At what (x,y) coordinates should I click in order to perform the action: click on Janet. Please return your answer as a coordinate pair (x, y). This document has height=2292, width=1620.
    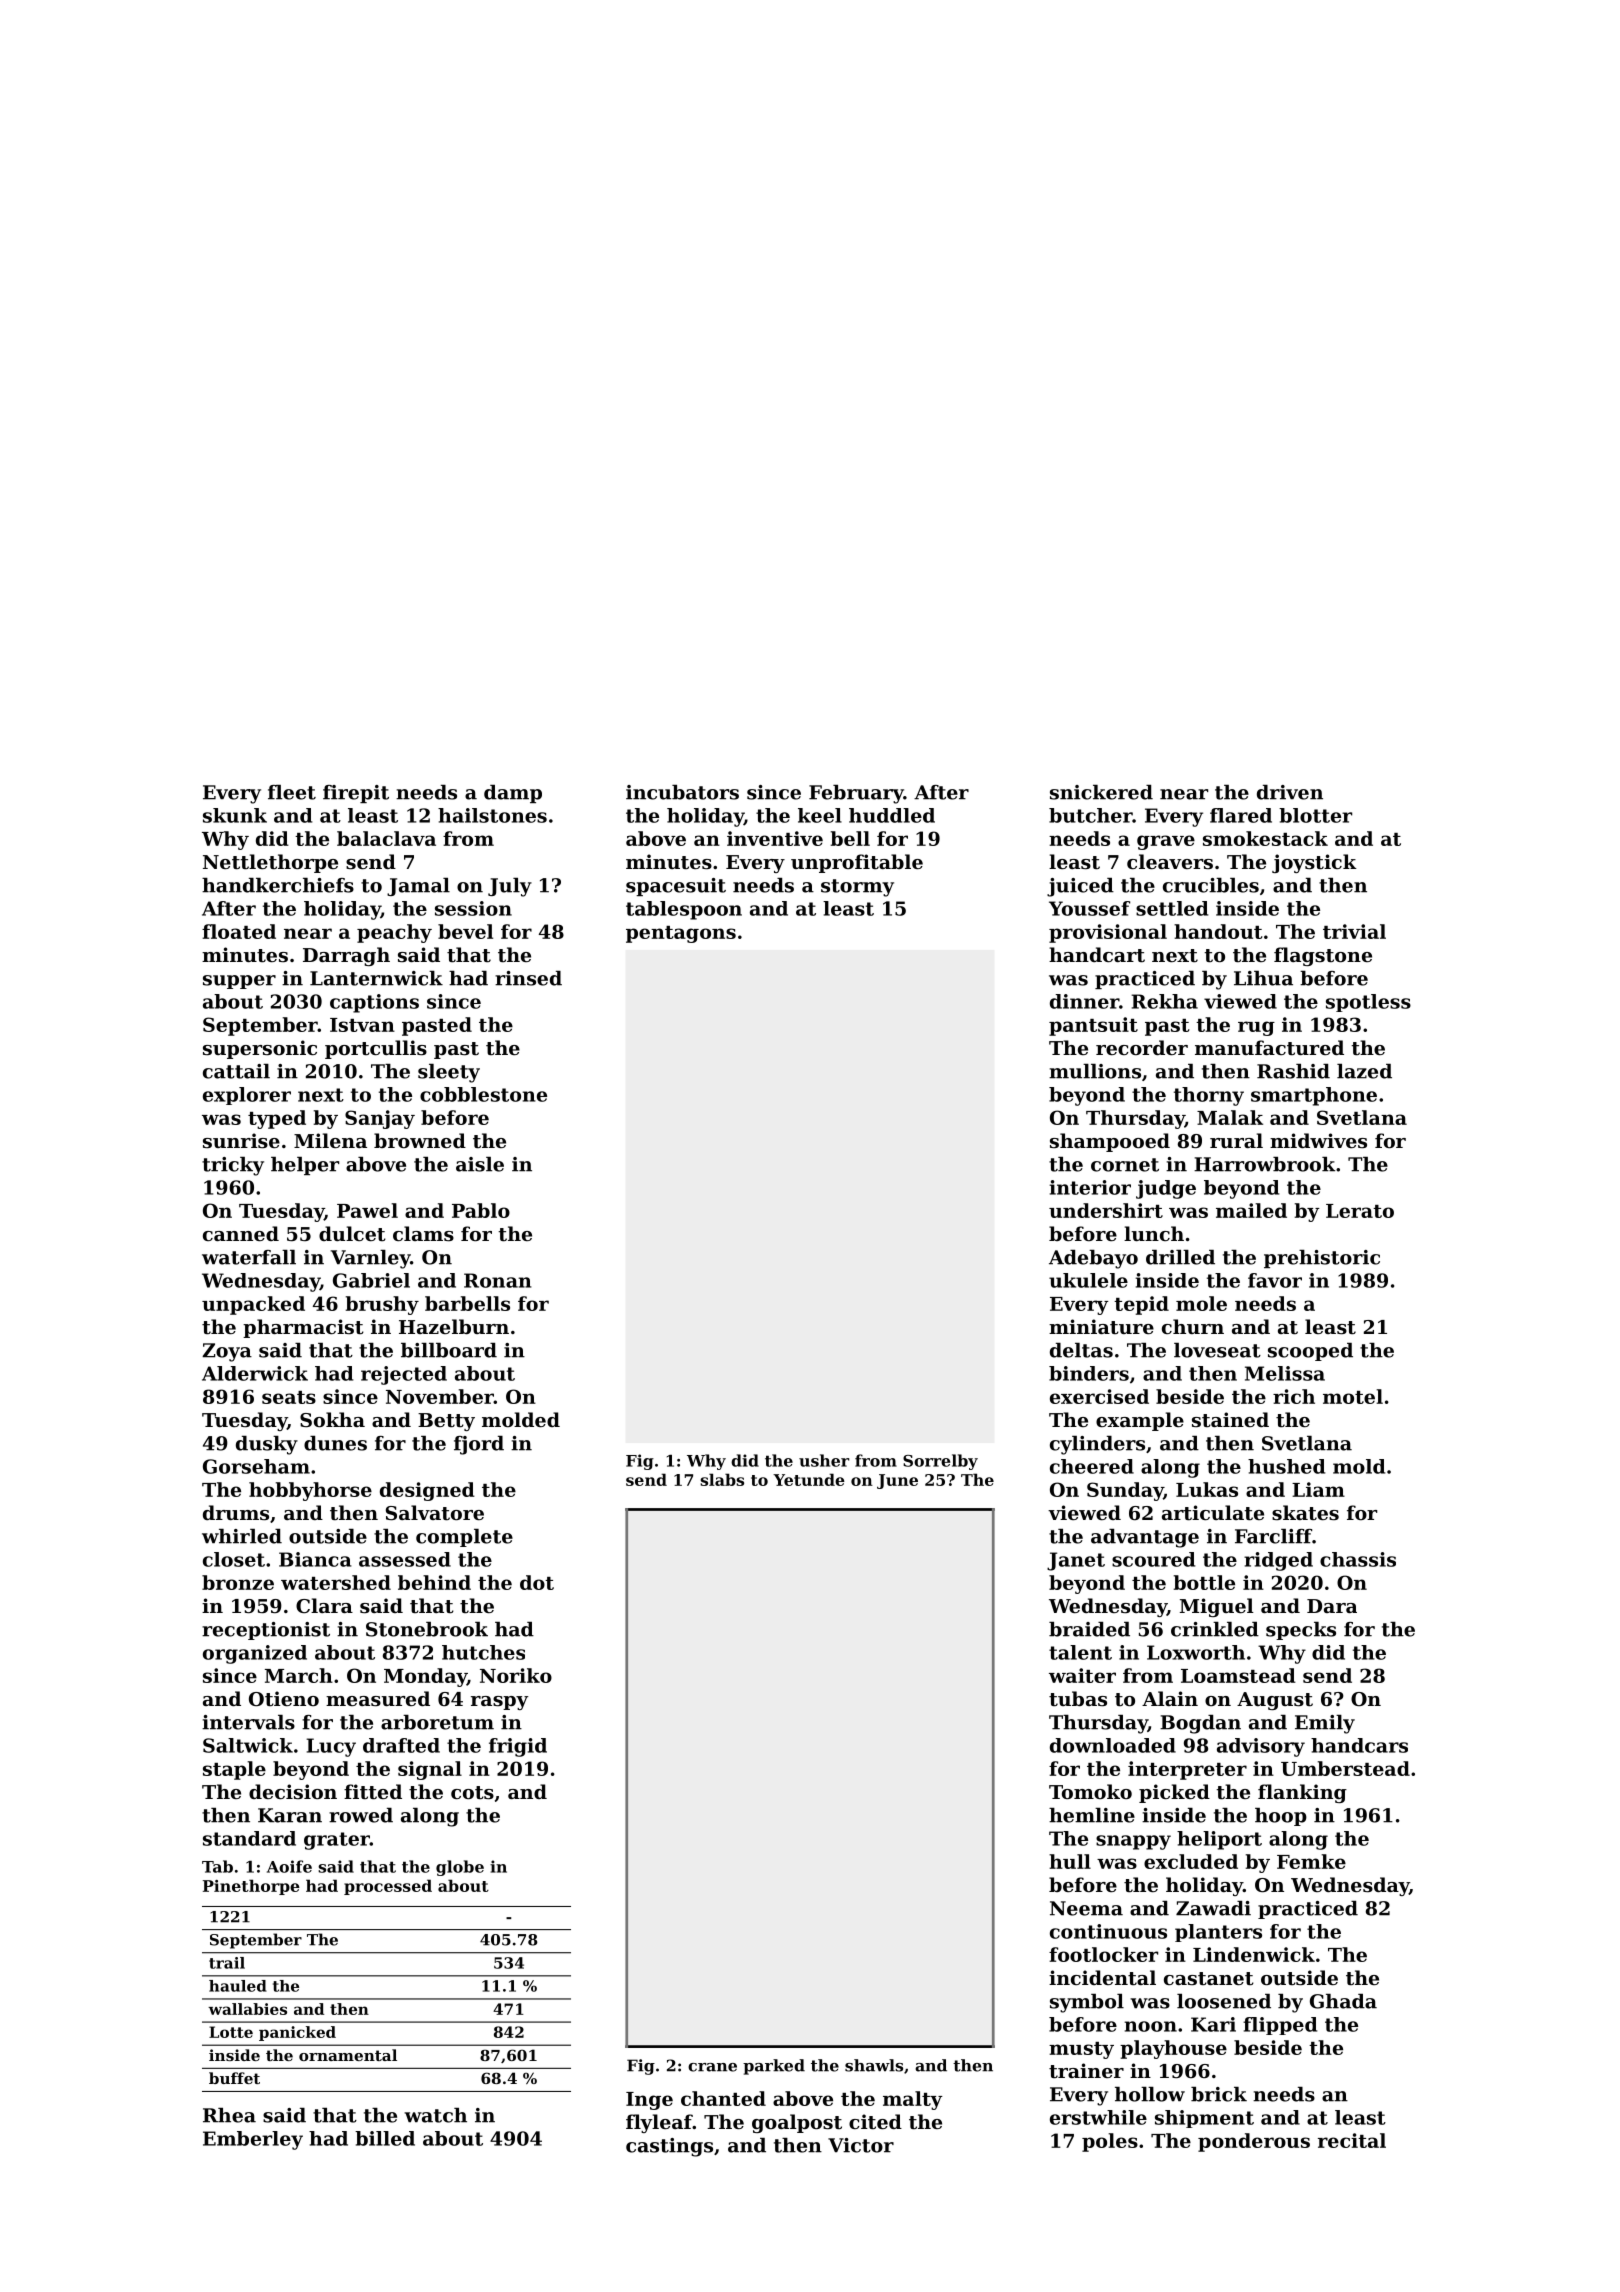
    Looking at the image, I should click on (1076, 1561).
